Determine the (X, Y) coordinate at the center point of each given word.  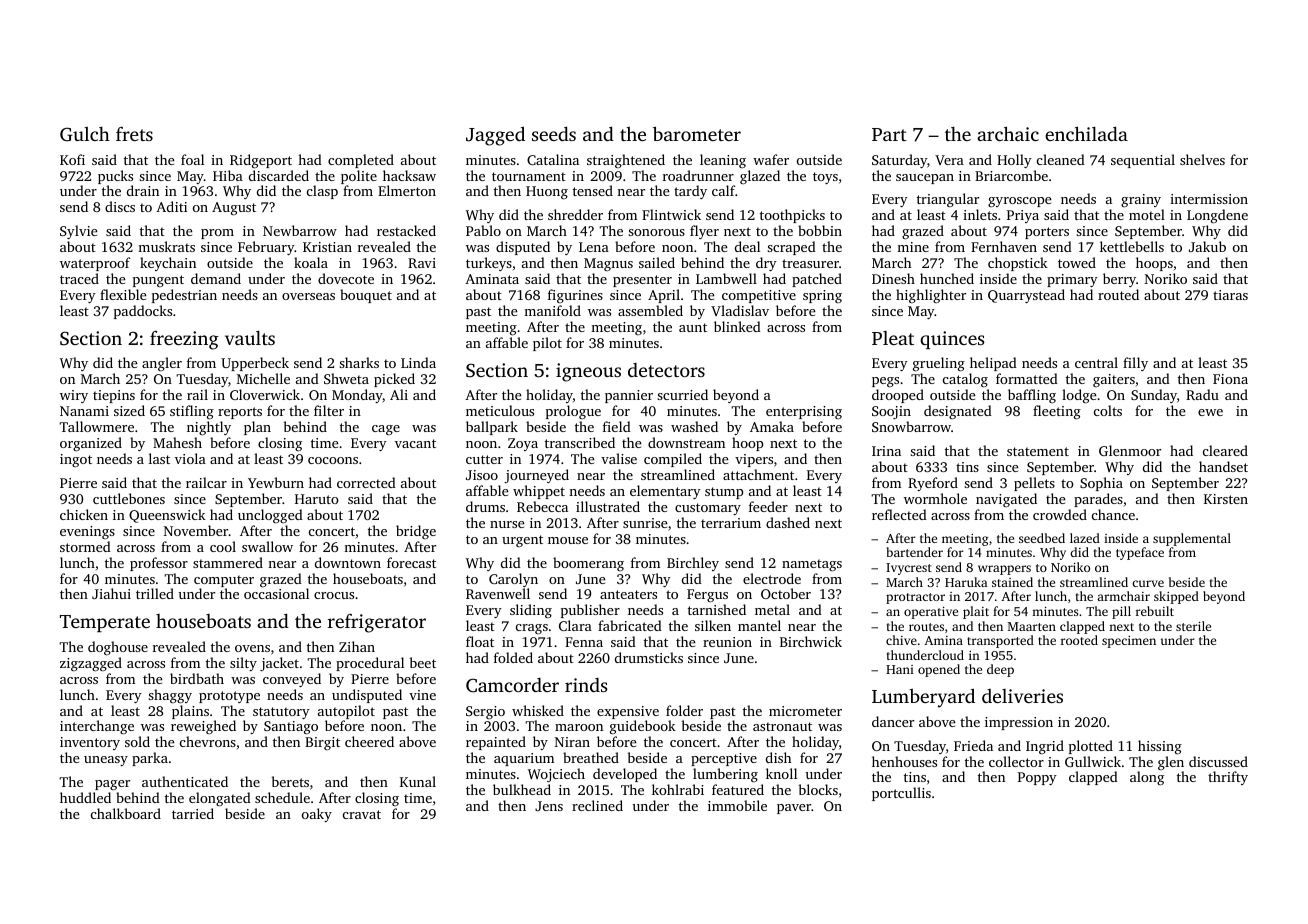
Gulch (85, 134)
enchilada (1086, 133)
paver (794, 809)
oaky (317, 815)
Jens (549, 806)
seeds (554, 133)
